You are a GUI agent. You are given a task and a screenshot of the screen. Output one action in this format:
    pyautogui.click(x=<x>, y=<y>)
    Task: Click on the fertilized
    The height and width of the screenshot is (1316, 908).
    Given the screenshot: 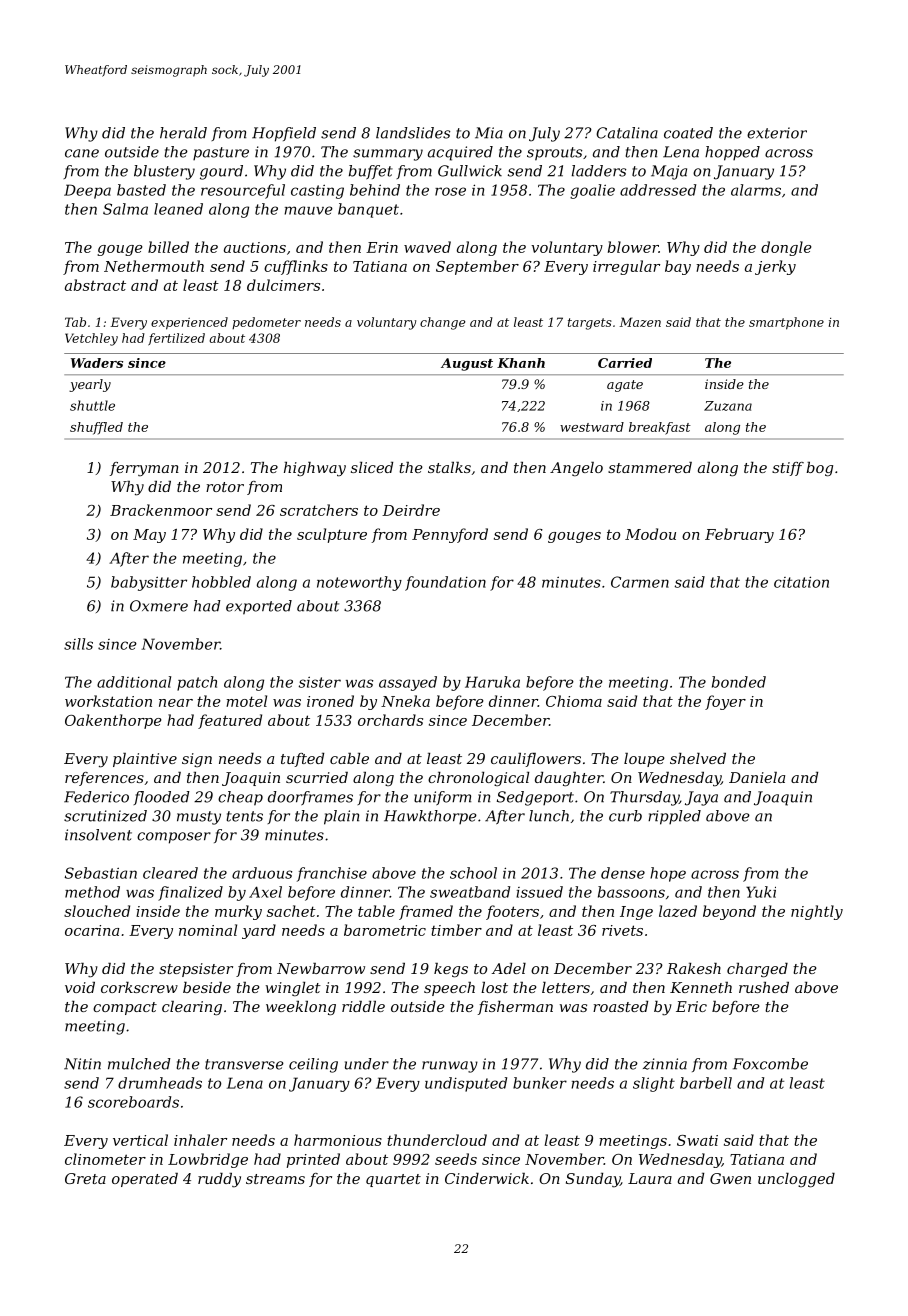 What is the action you would take?
    pyautogui.click(x=176, y=339)
